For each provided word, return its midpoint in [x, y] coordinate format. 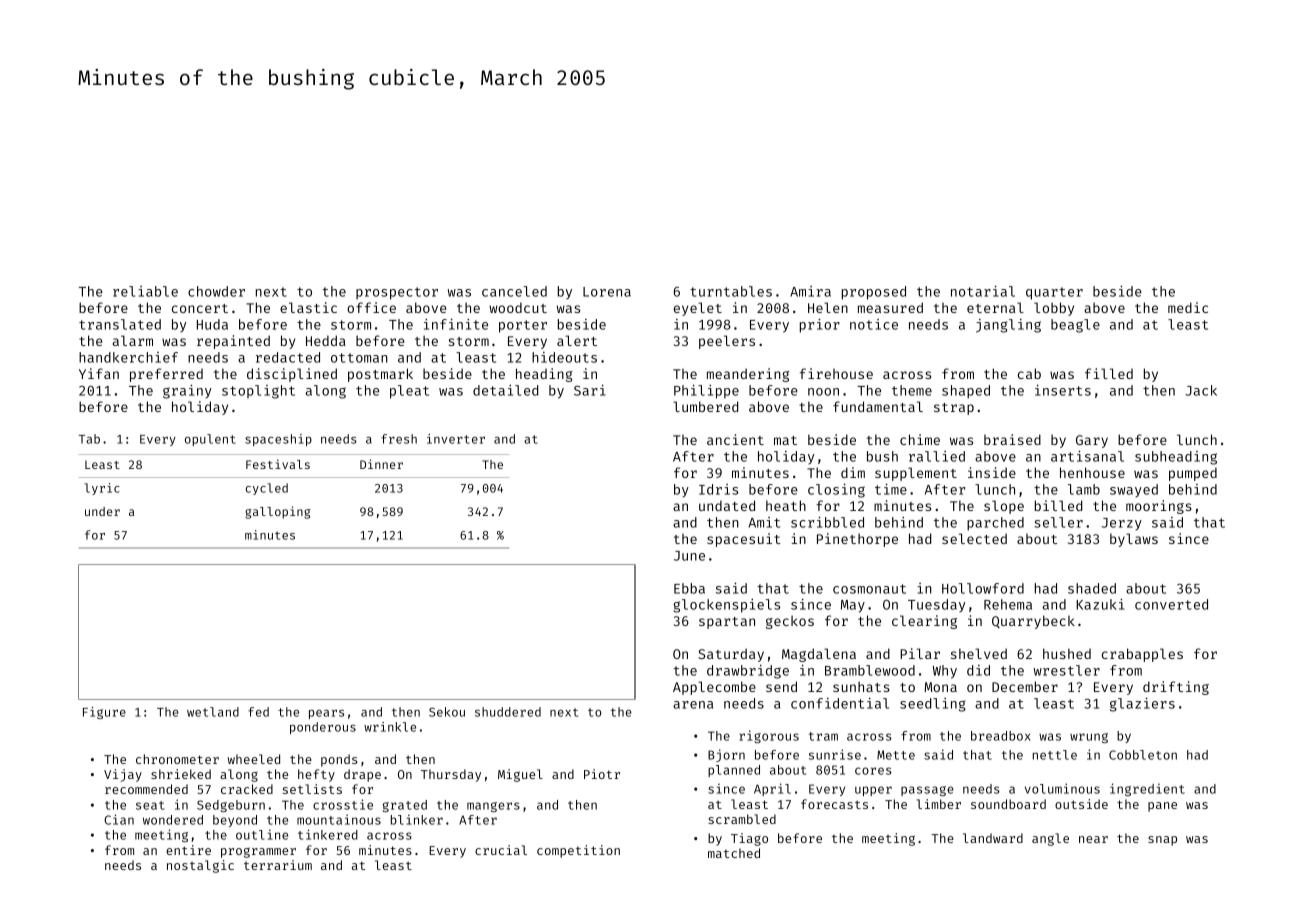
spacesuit [744, 540]
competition [578, 851]
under [102, 511]
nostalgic [200, 866]
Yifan [99, 373]
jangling [1008, 326]
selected [974, 538]
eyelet [698, 309]
